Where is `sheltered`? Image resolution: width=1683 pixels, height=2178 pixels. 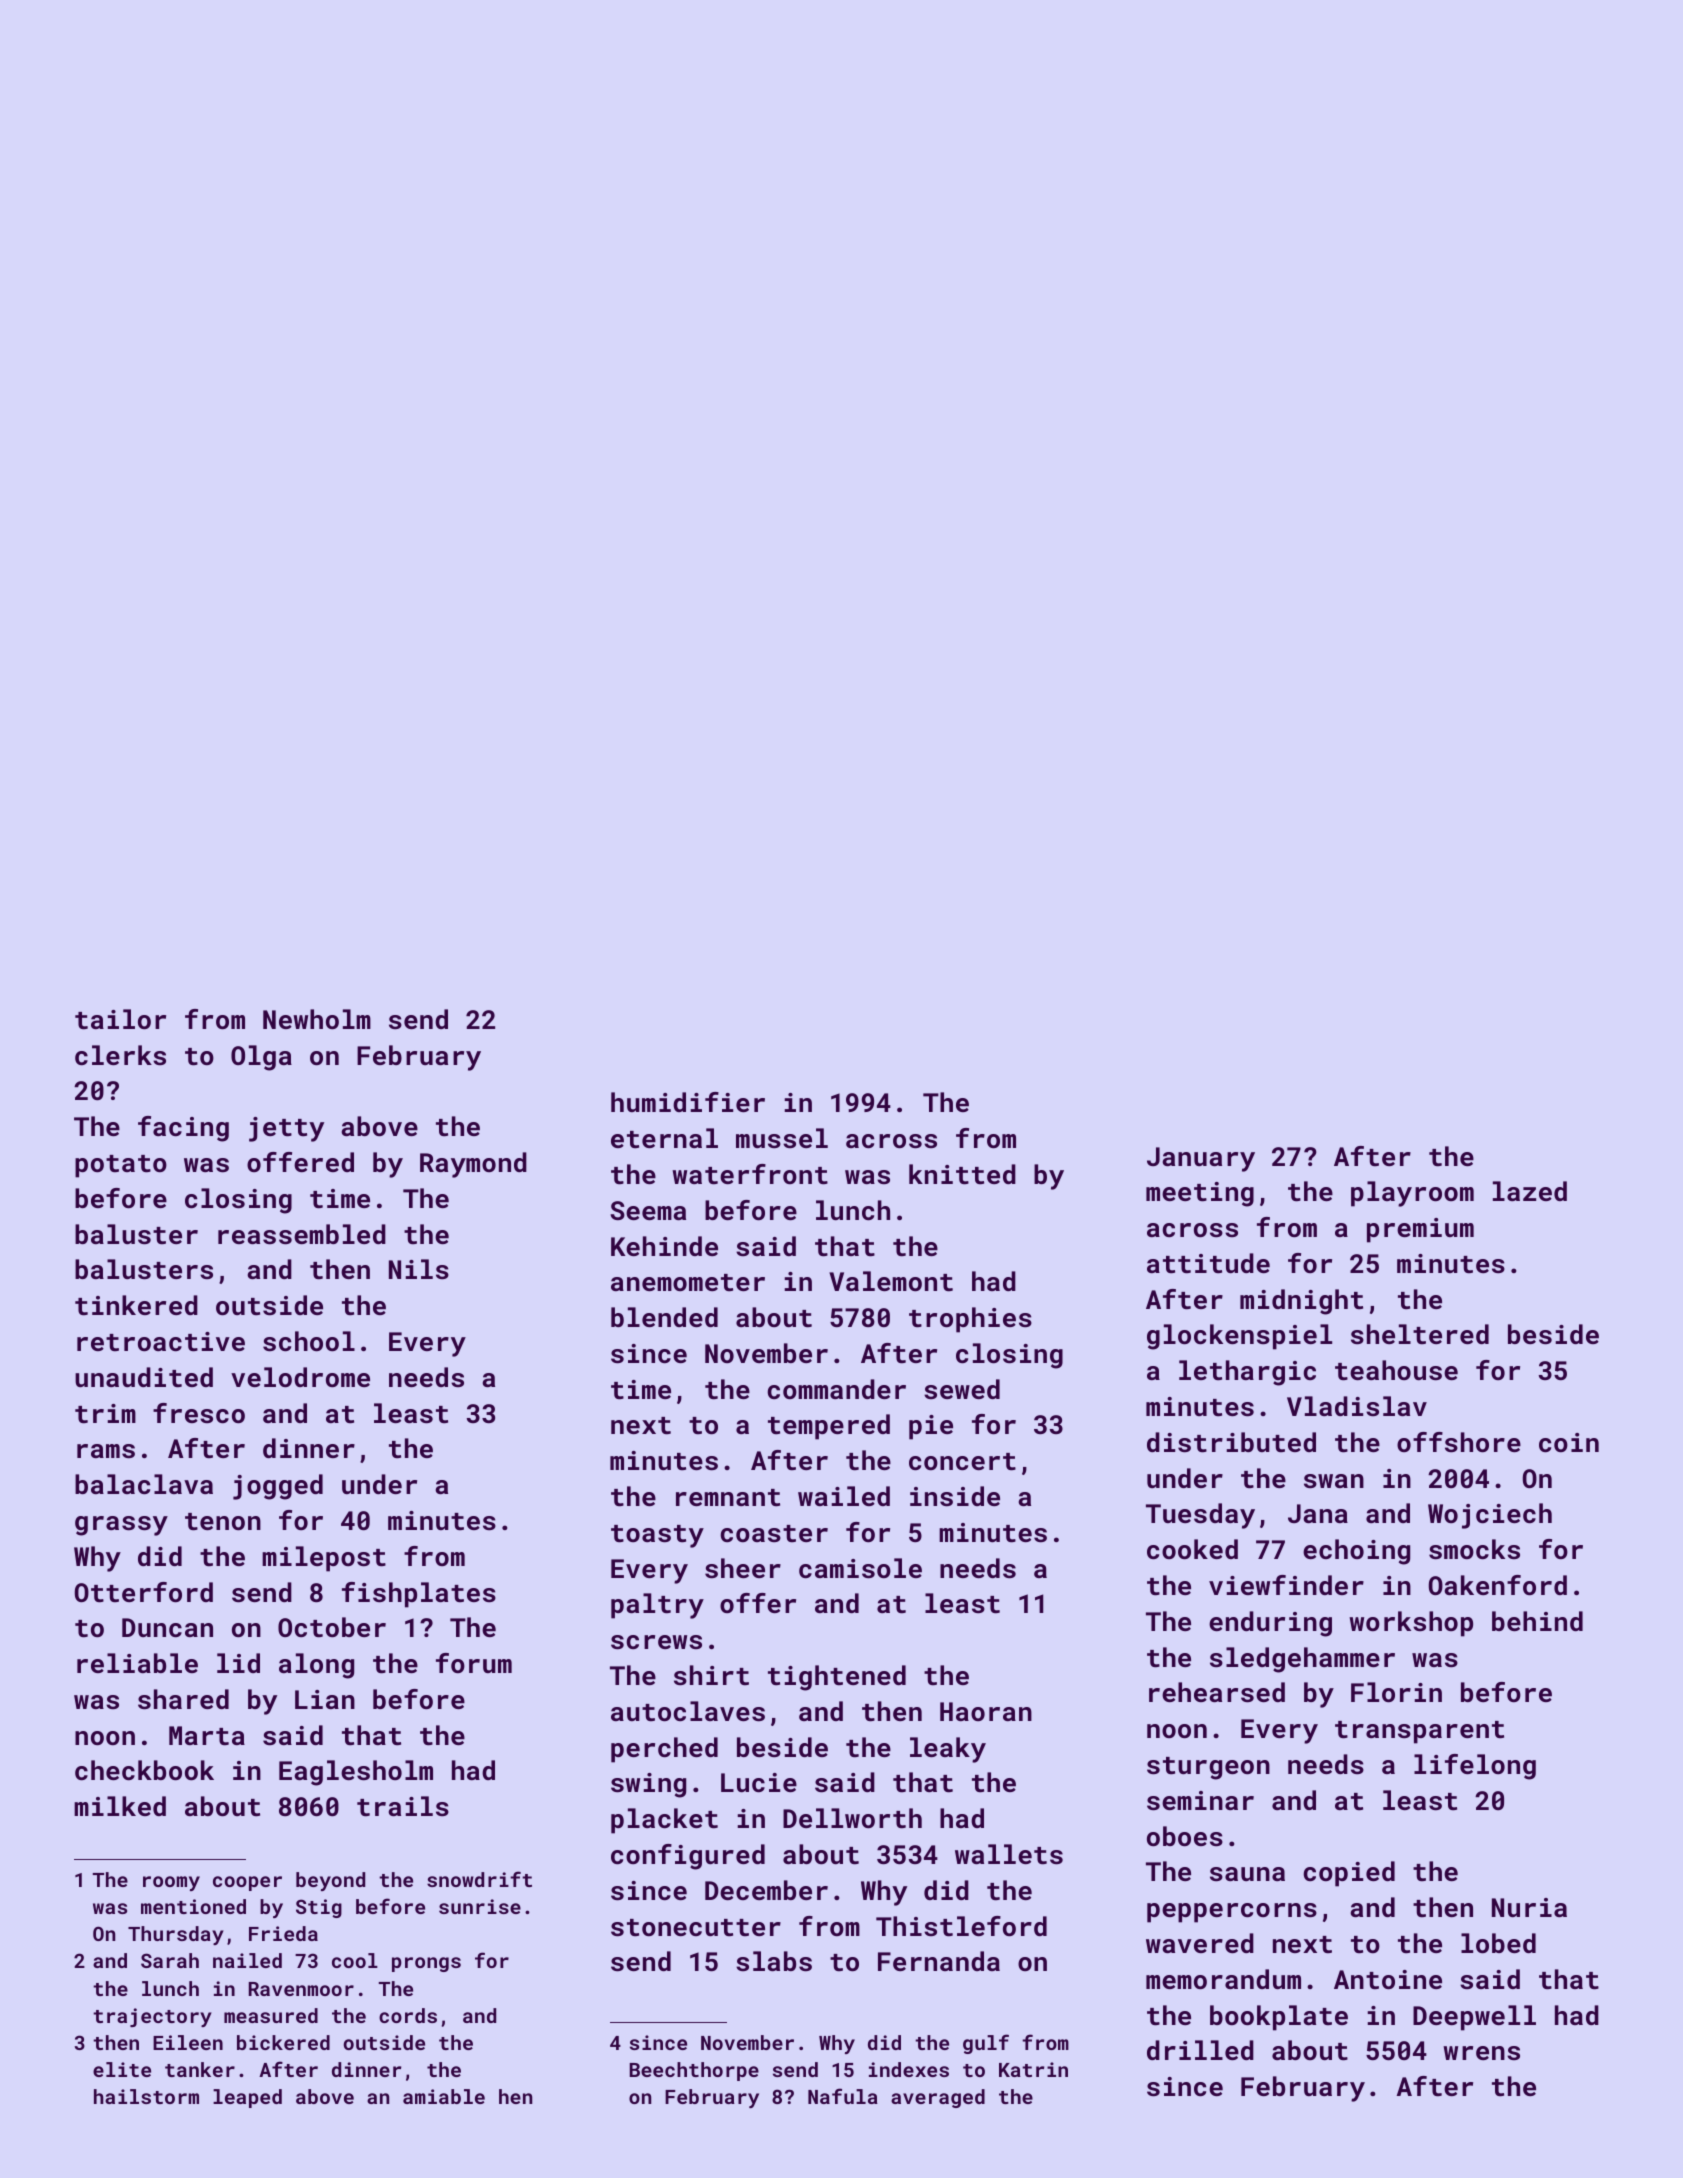 sheltered is located at coordinates (1420, 1334).
